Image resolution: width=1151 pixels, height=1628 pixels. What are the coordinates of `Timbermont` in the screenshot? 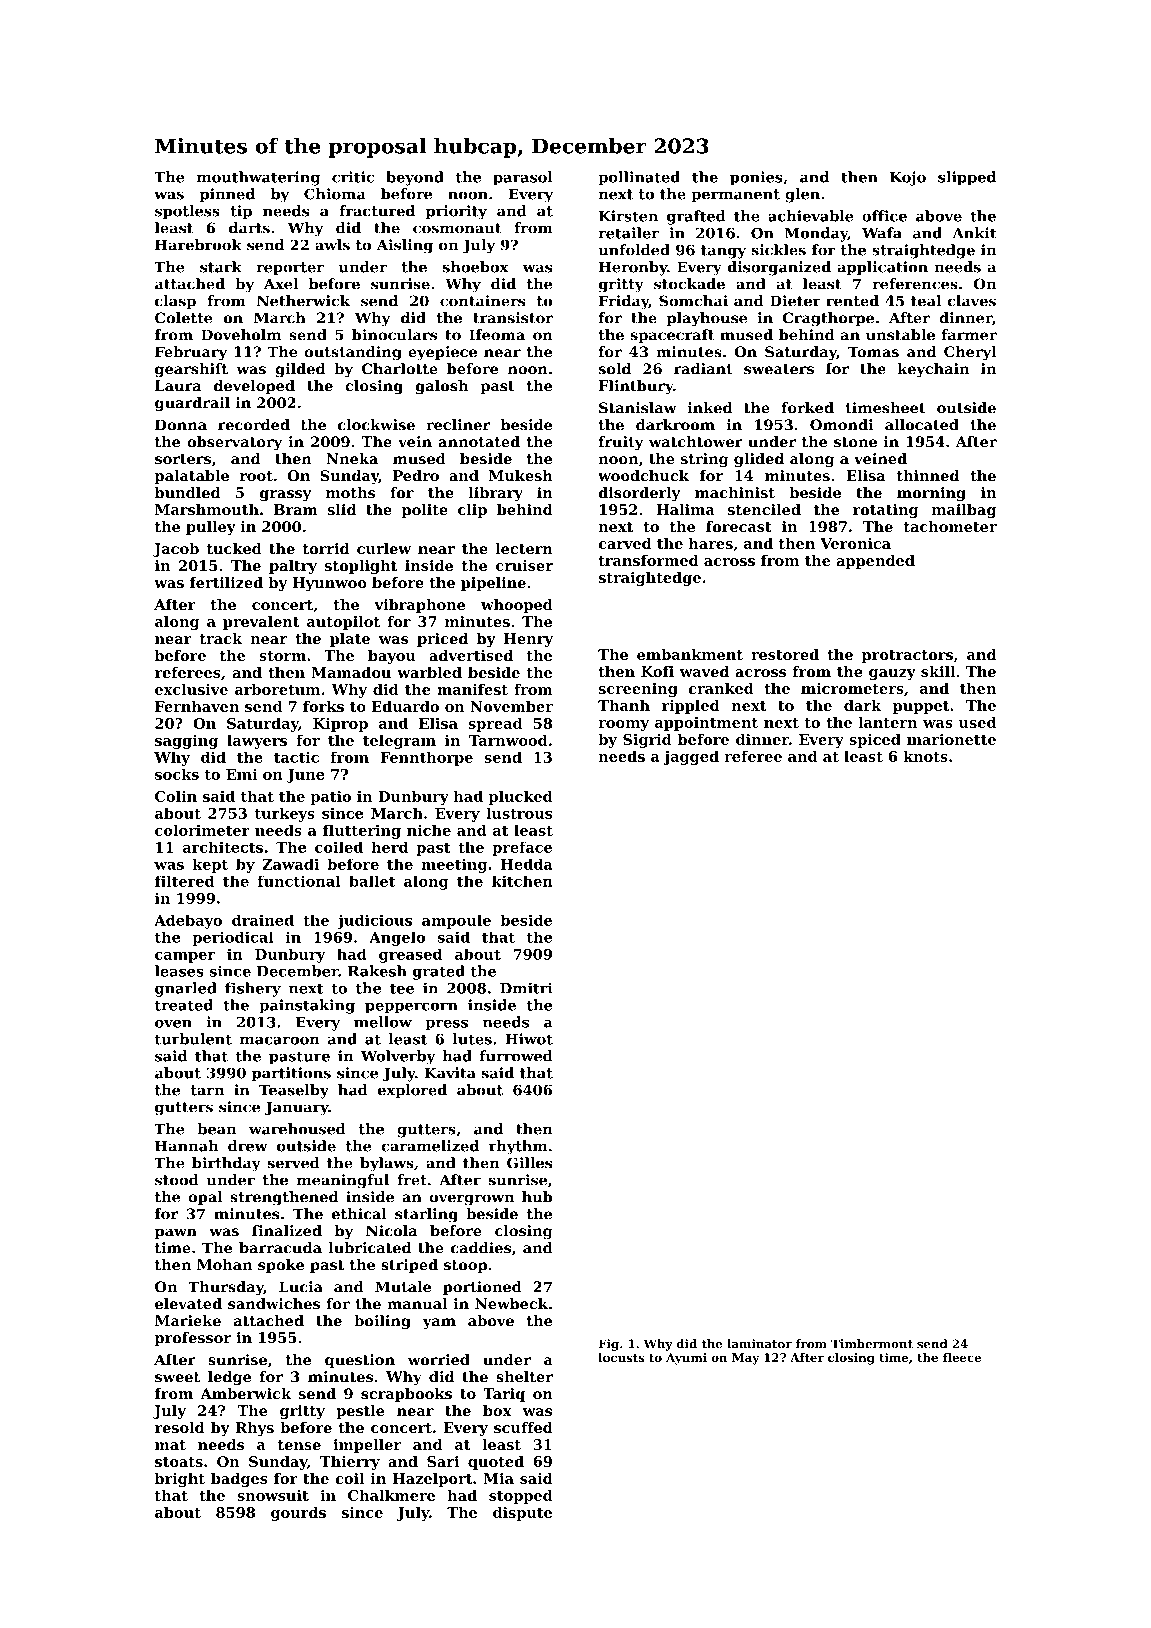 It's located at (872, 1344).
